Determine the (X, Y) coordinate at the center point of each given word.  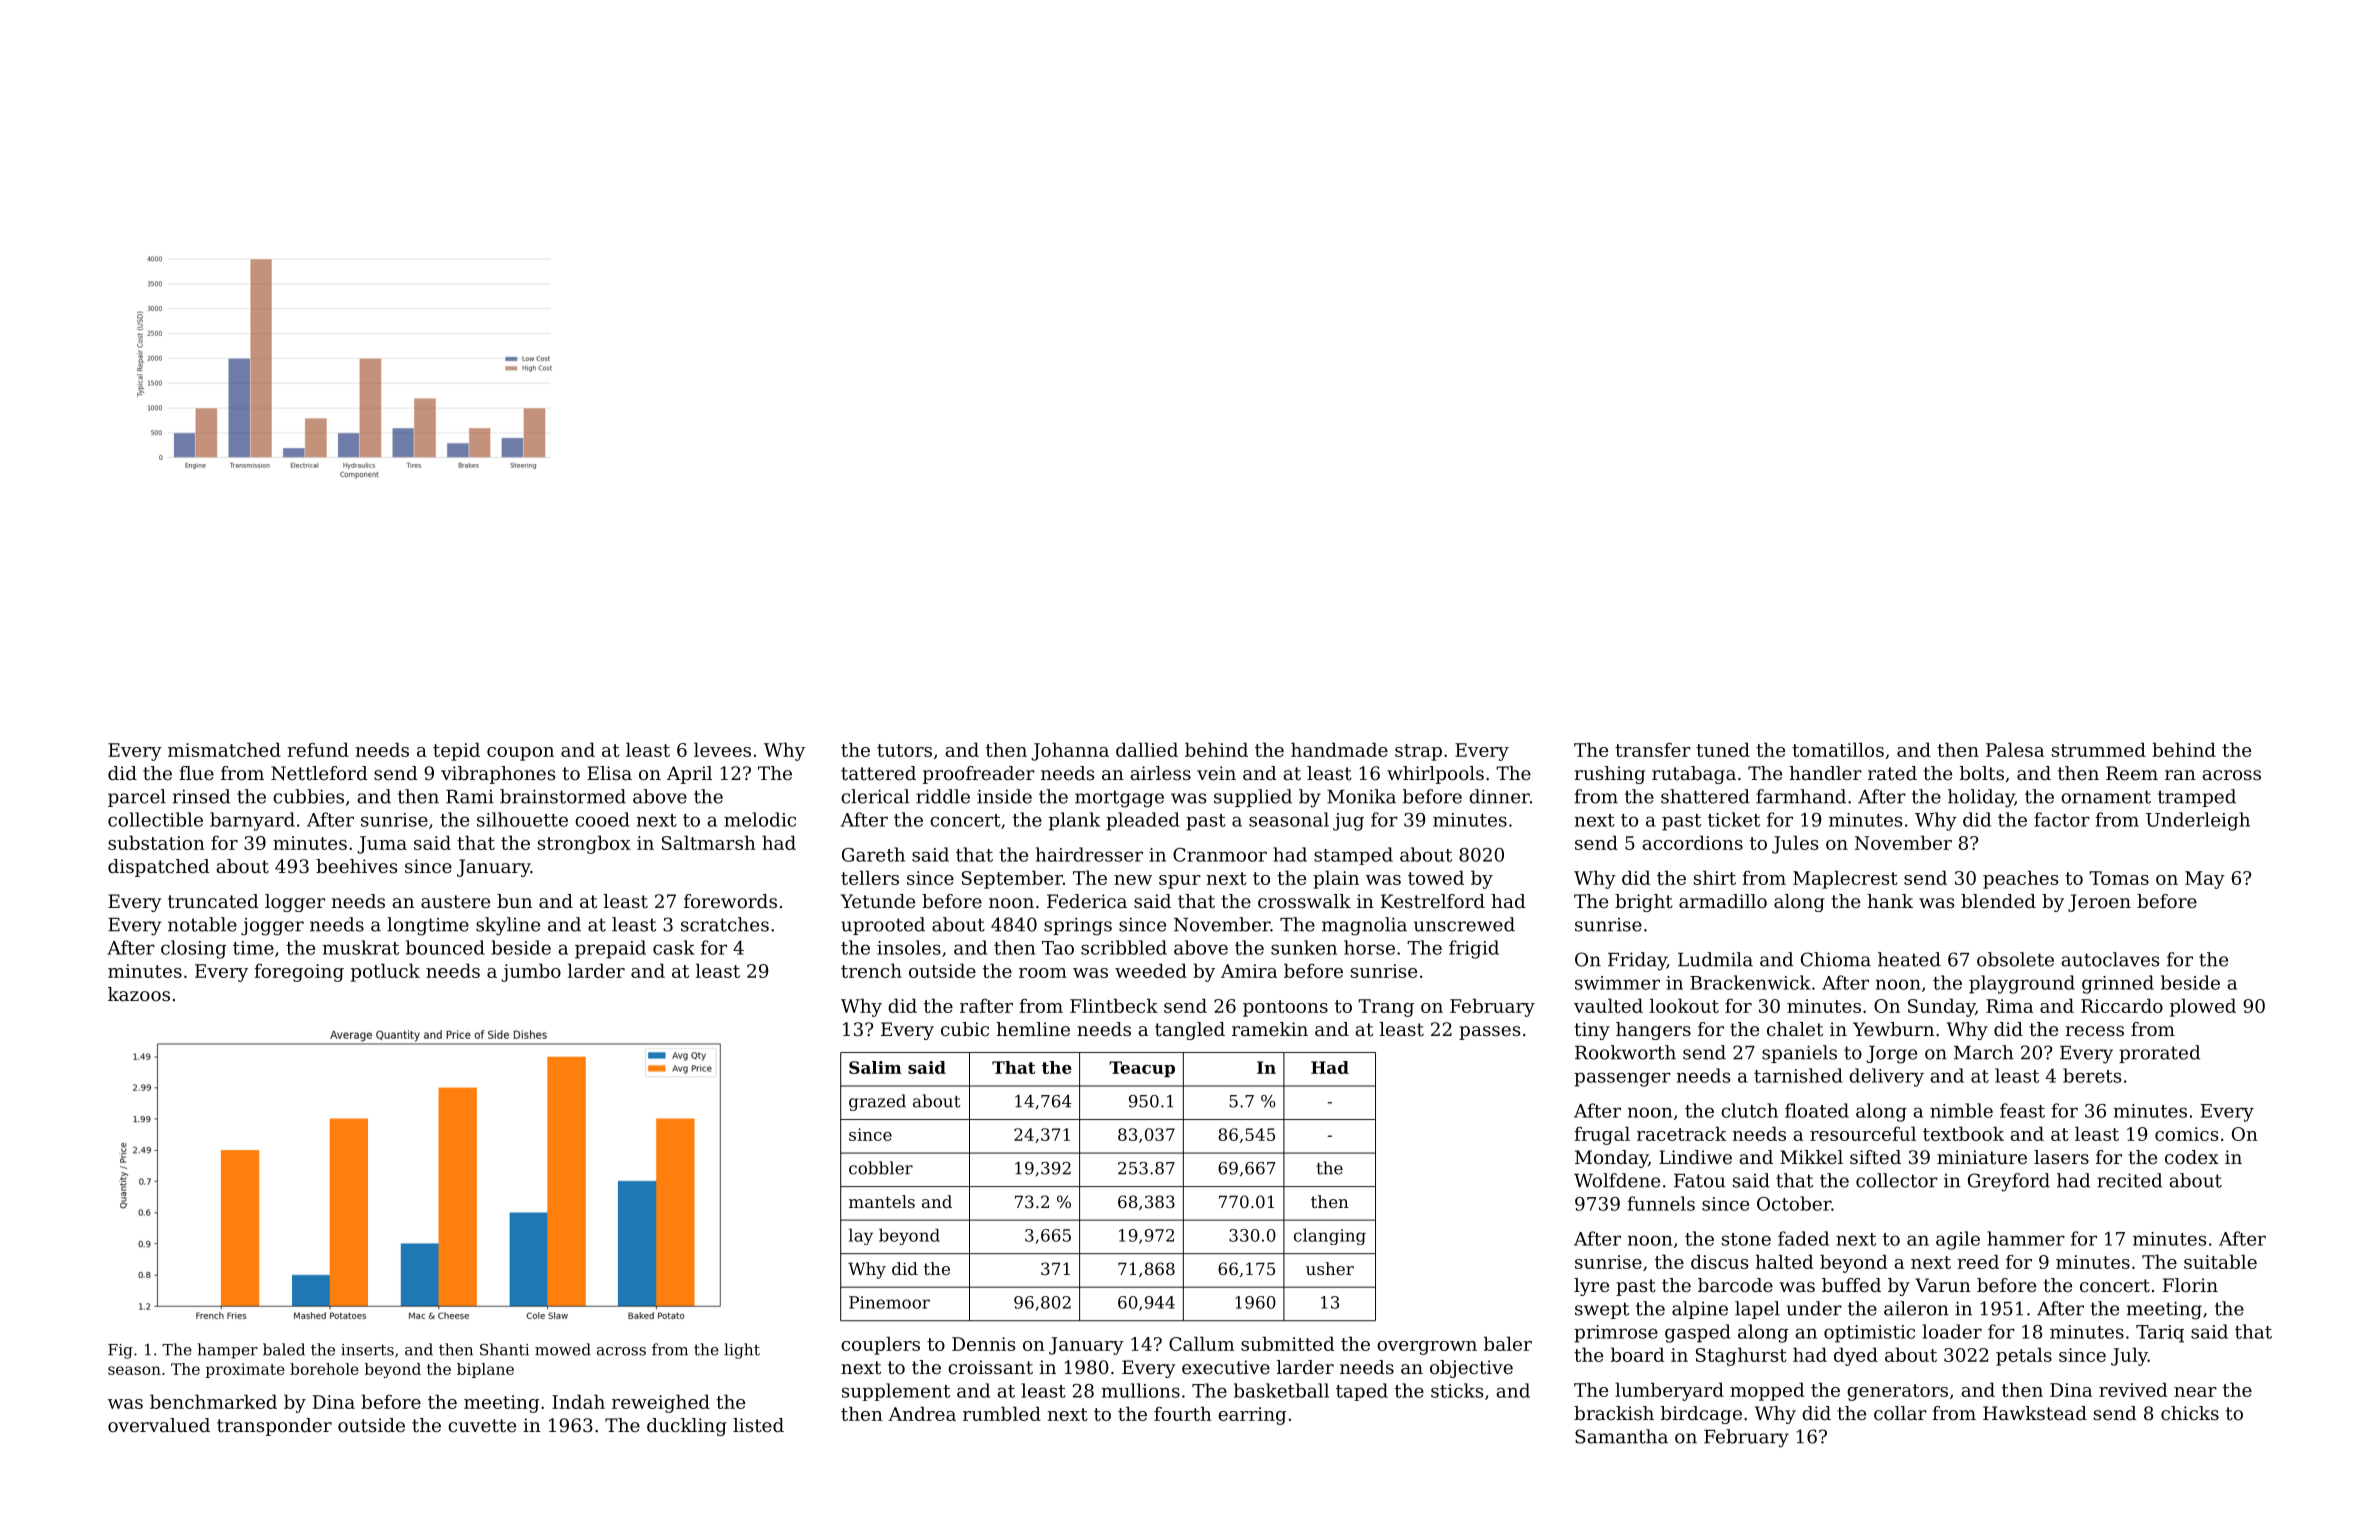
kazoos (139, 994)
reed (1978, 1261)
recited (2129, 1180)
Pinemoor (889, 1302)
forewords (730, 901)
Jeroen (2099, 903)
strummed (2099, 749)
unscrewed (1464, 924)
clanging (1330, 1236)
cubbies (308, 796)
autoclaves (2110, 959)
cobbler (881, 1168)
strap (1418, 752)
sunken (1304, 947)
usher (1330, 1268)
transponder (274, 1427)
